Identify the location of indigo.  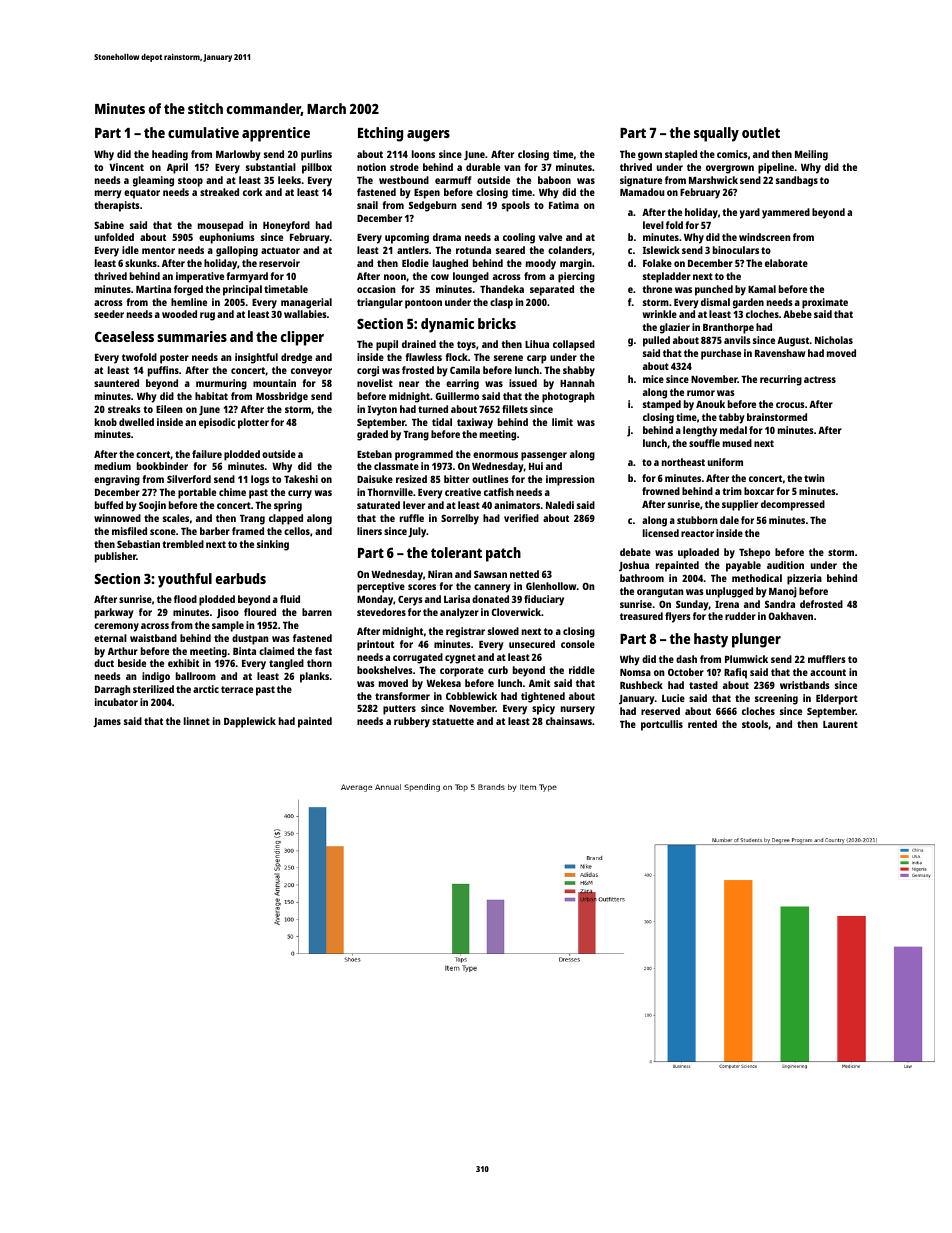
(156, 677).
